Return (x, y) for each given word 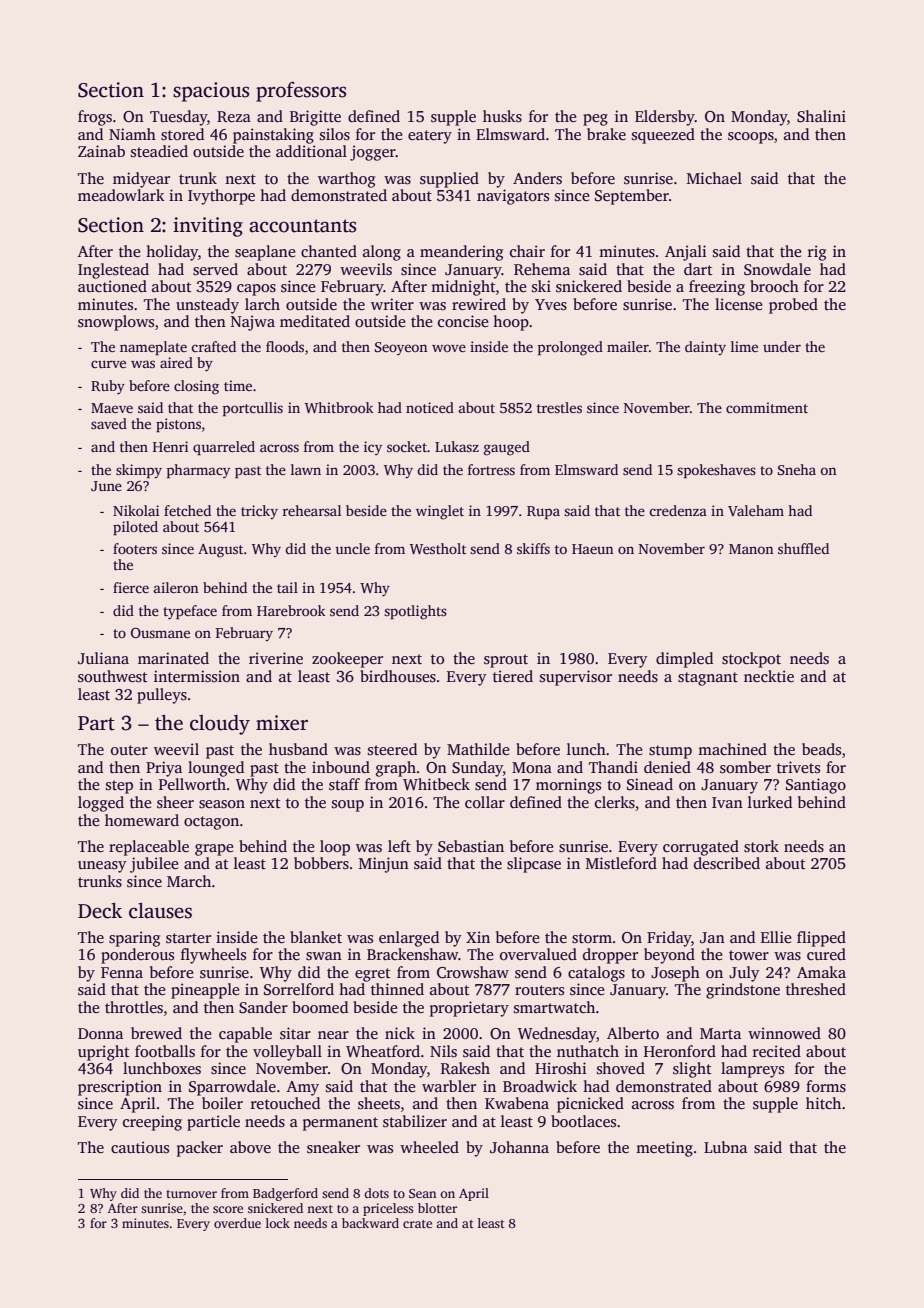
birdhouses (398, 676)
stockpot (751, 660)
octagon (211, 823)
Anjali (686, 253)
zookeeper (347, 660)
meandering (461, 253)
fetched (187, 510)
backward (370, 1223)
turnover (191, 1194)
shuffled (803, 548)
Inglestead (113, 271)
